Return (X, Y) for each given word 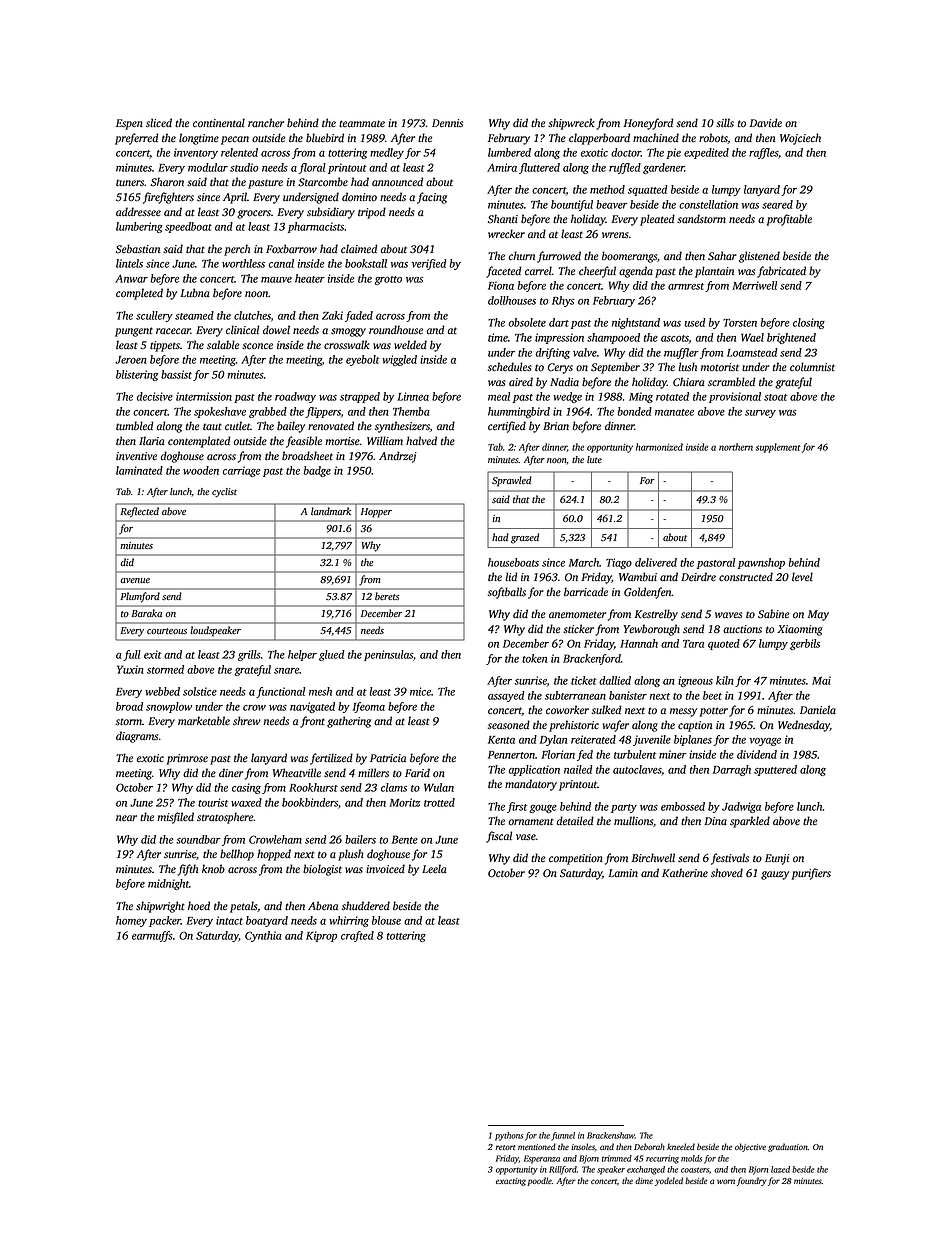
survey (760, 414)
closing (809, 323)
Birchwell (653, 858)
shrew (247, 721)
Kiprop (321, 936)
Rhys (563, 301)
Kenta (501, 740)
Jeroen (131, 360)
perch (237, 250)
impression (559, 338)
